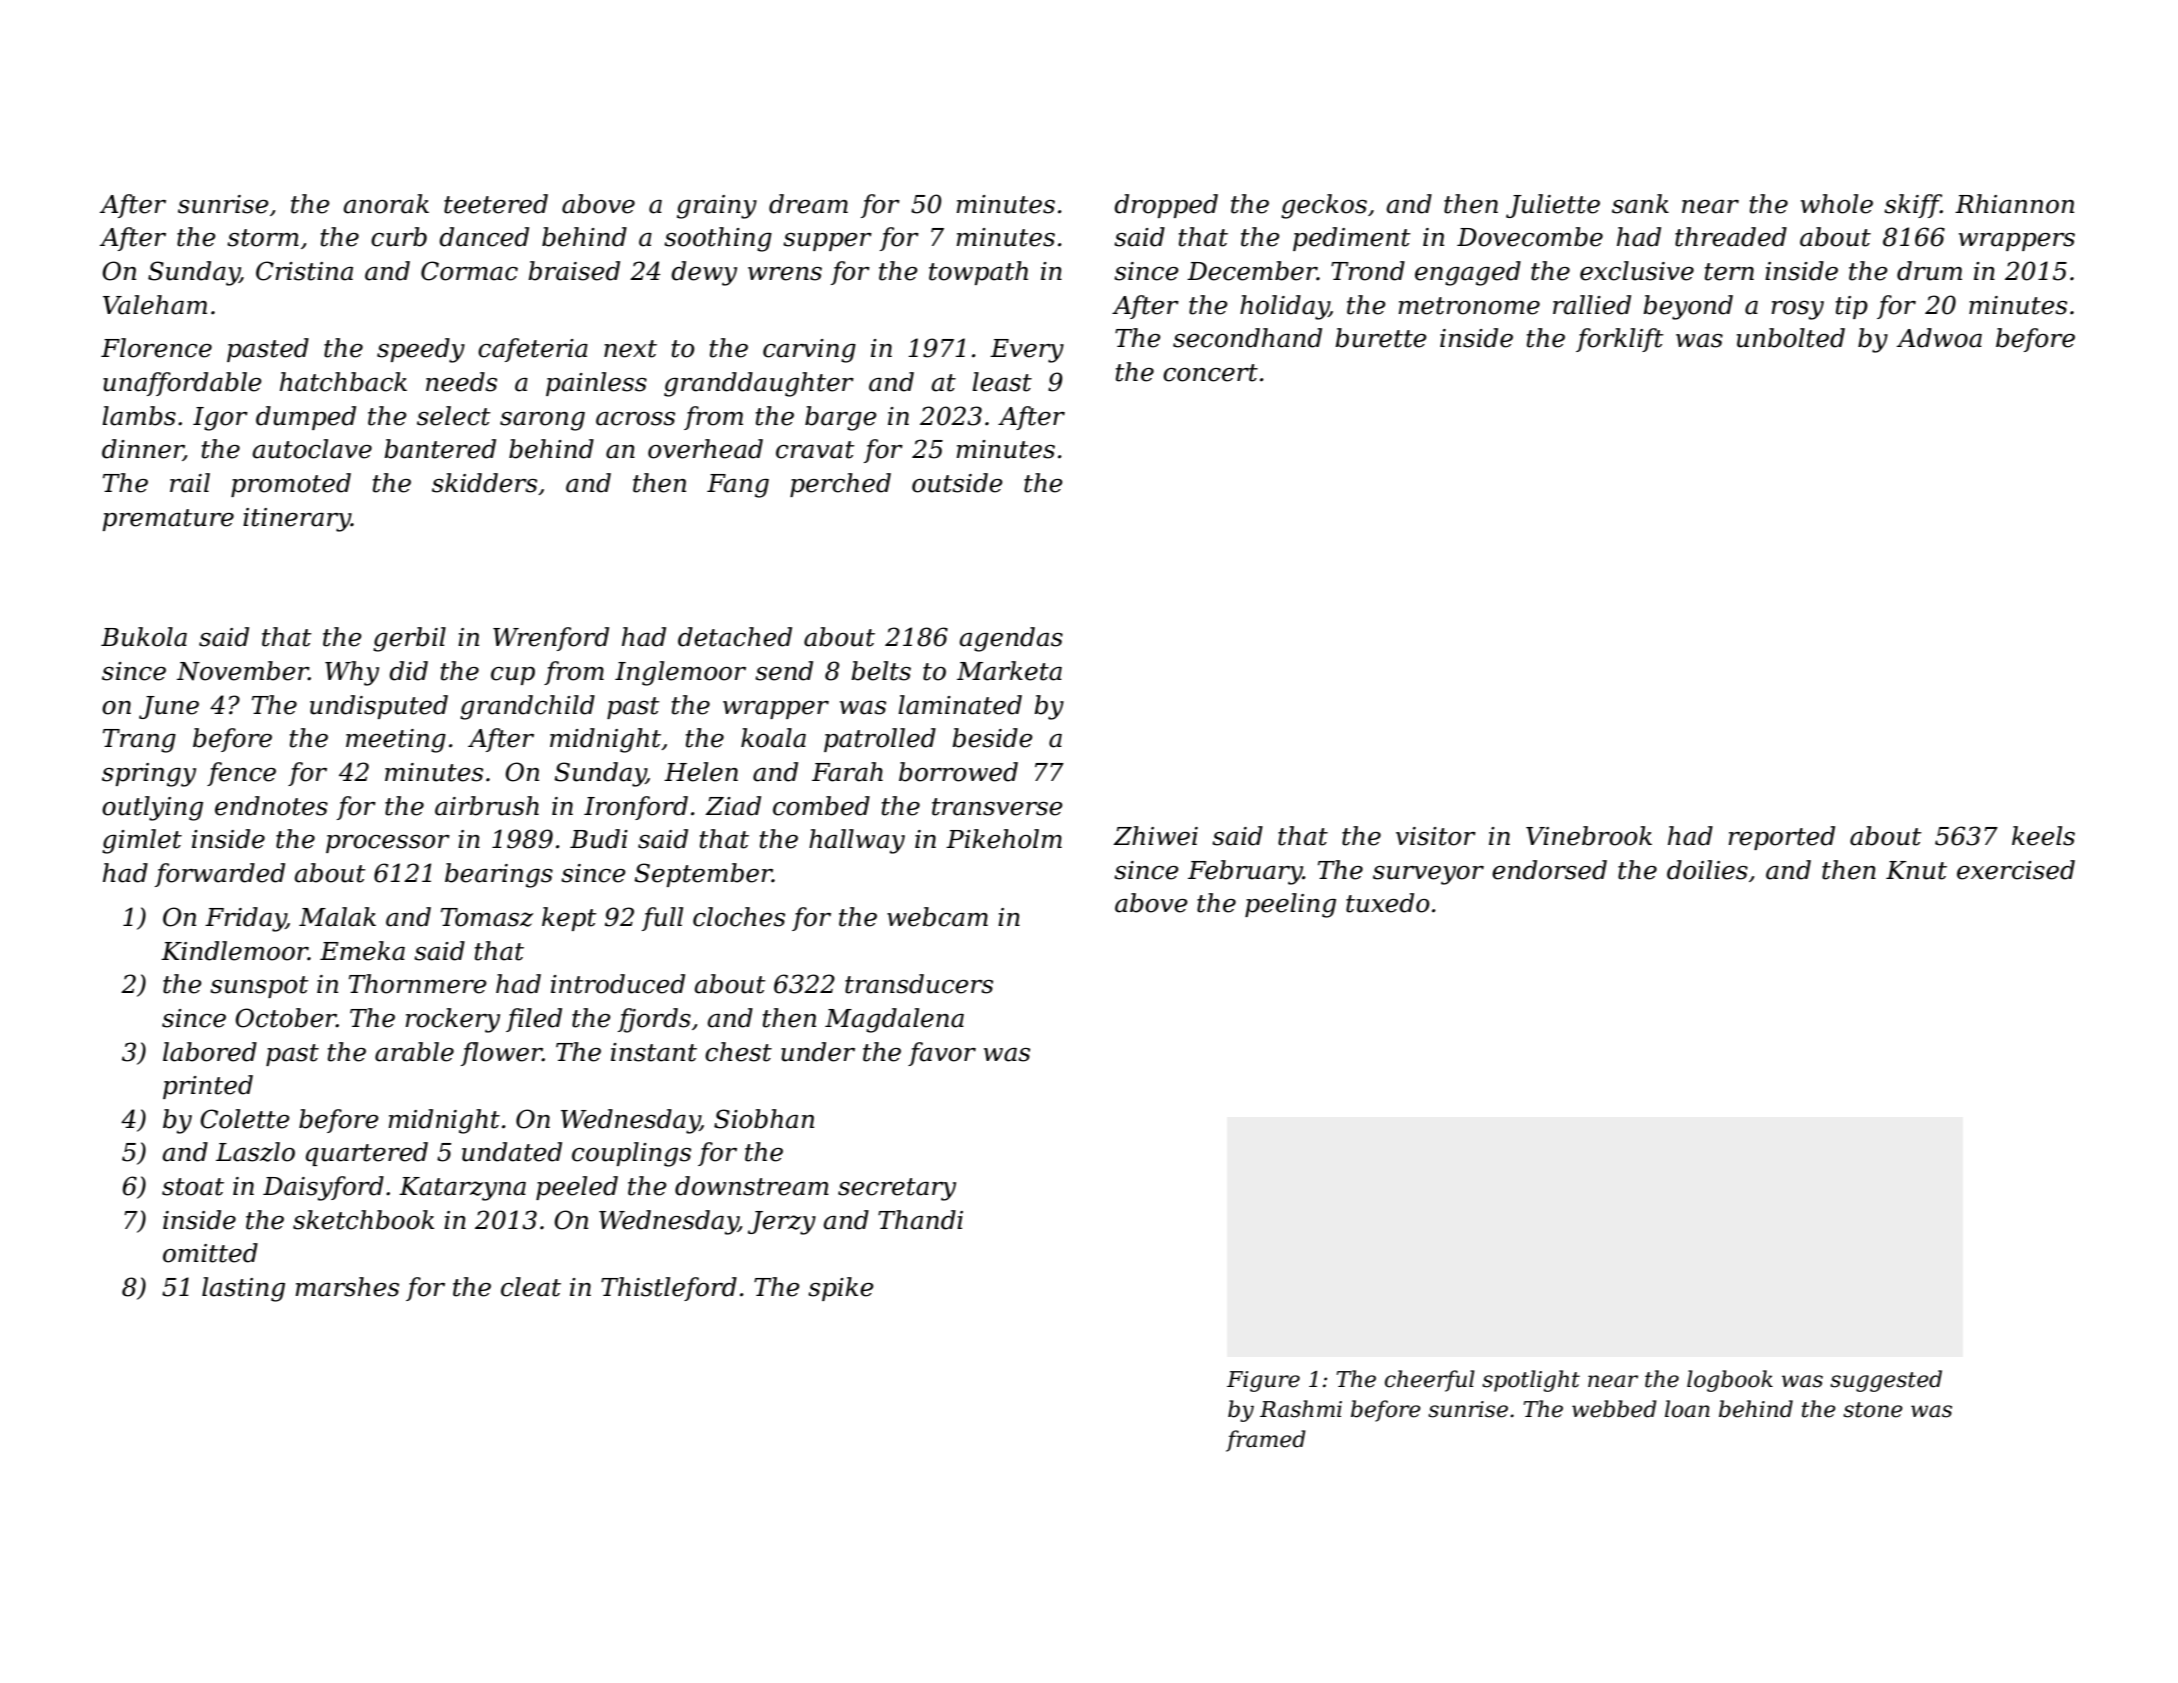 The image size is (2178, 1683). What do you see at coordinates (220, 419) in the document?
I see `Igor` at bounding box center [220, 419].
